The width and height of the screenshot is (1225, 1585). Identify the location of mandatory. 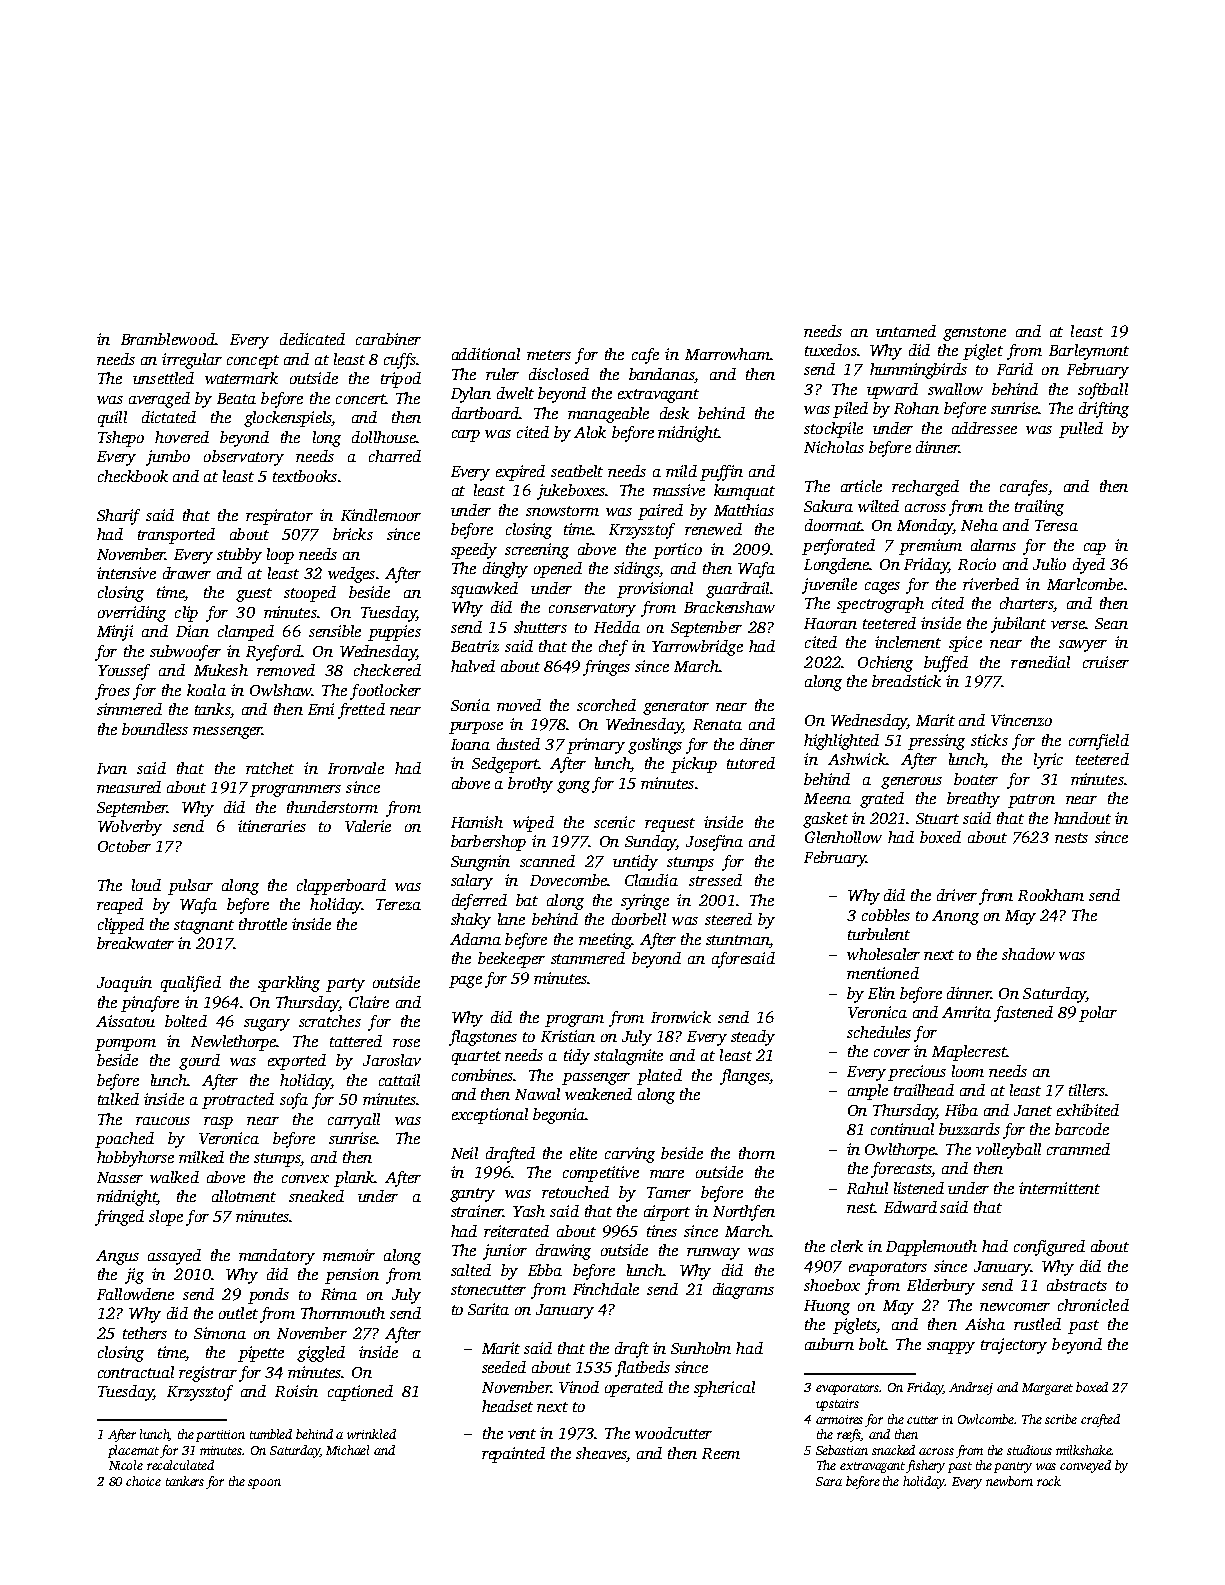
(277, 1257).
